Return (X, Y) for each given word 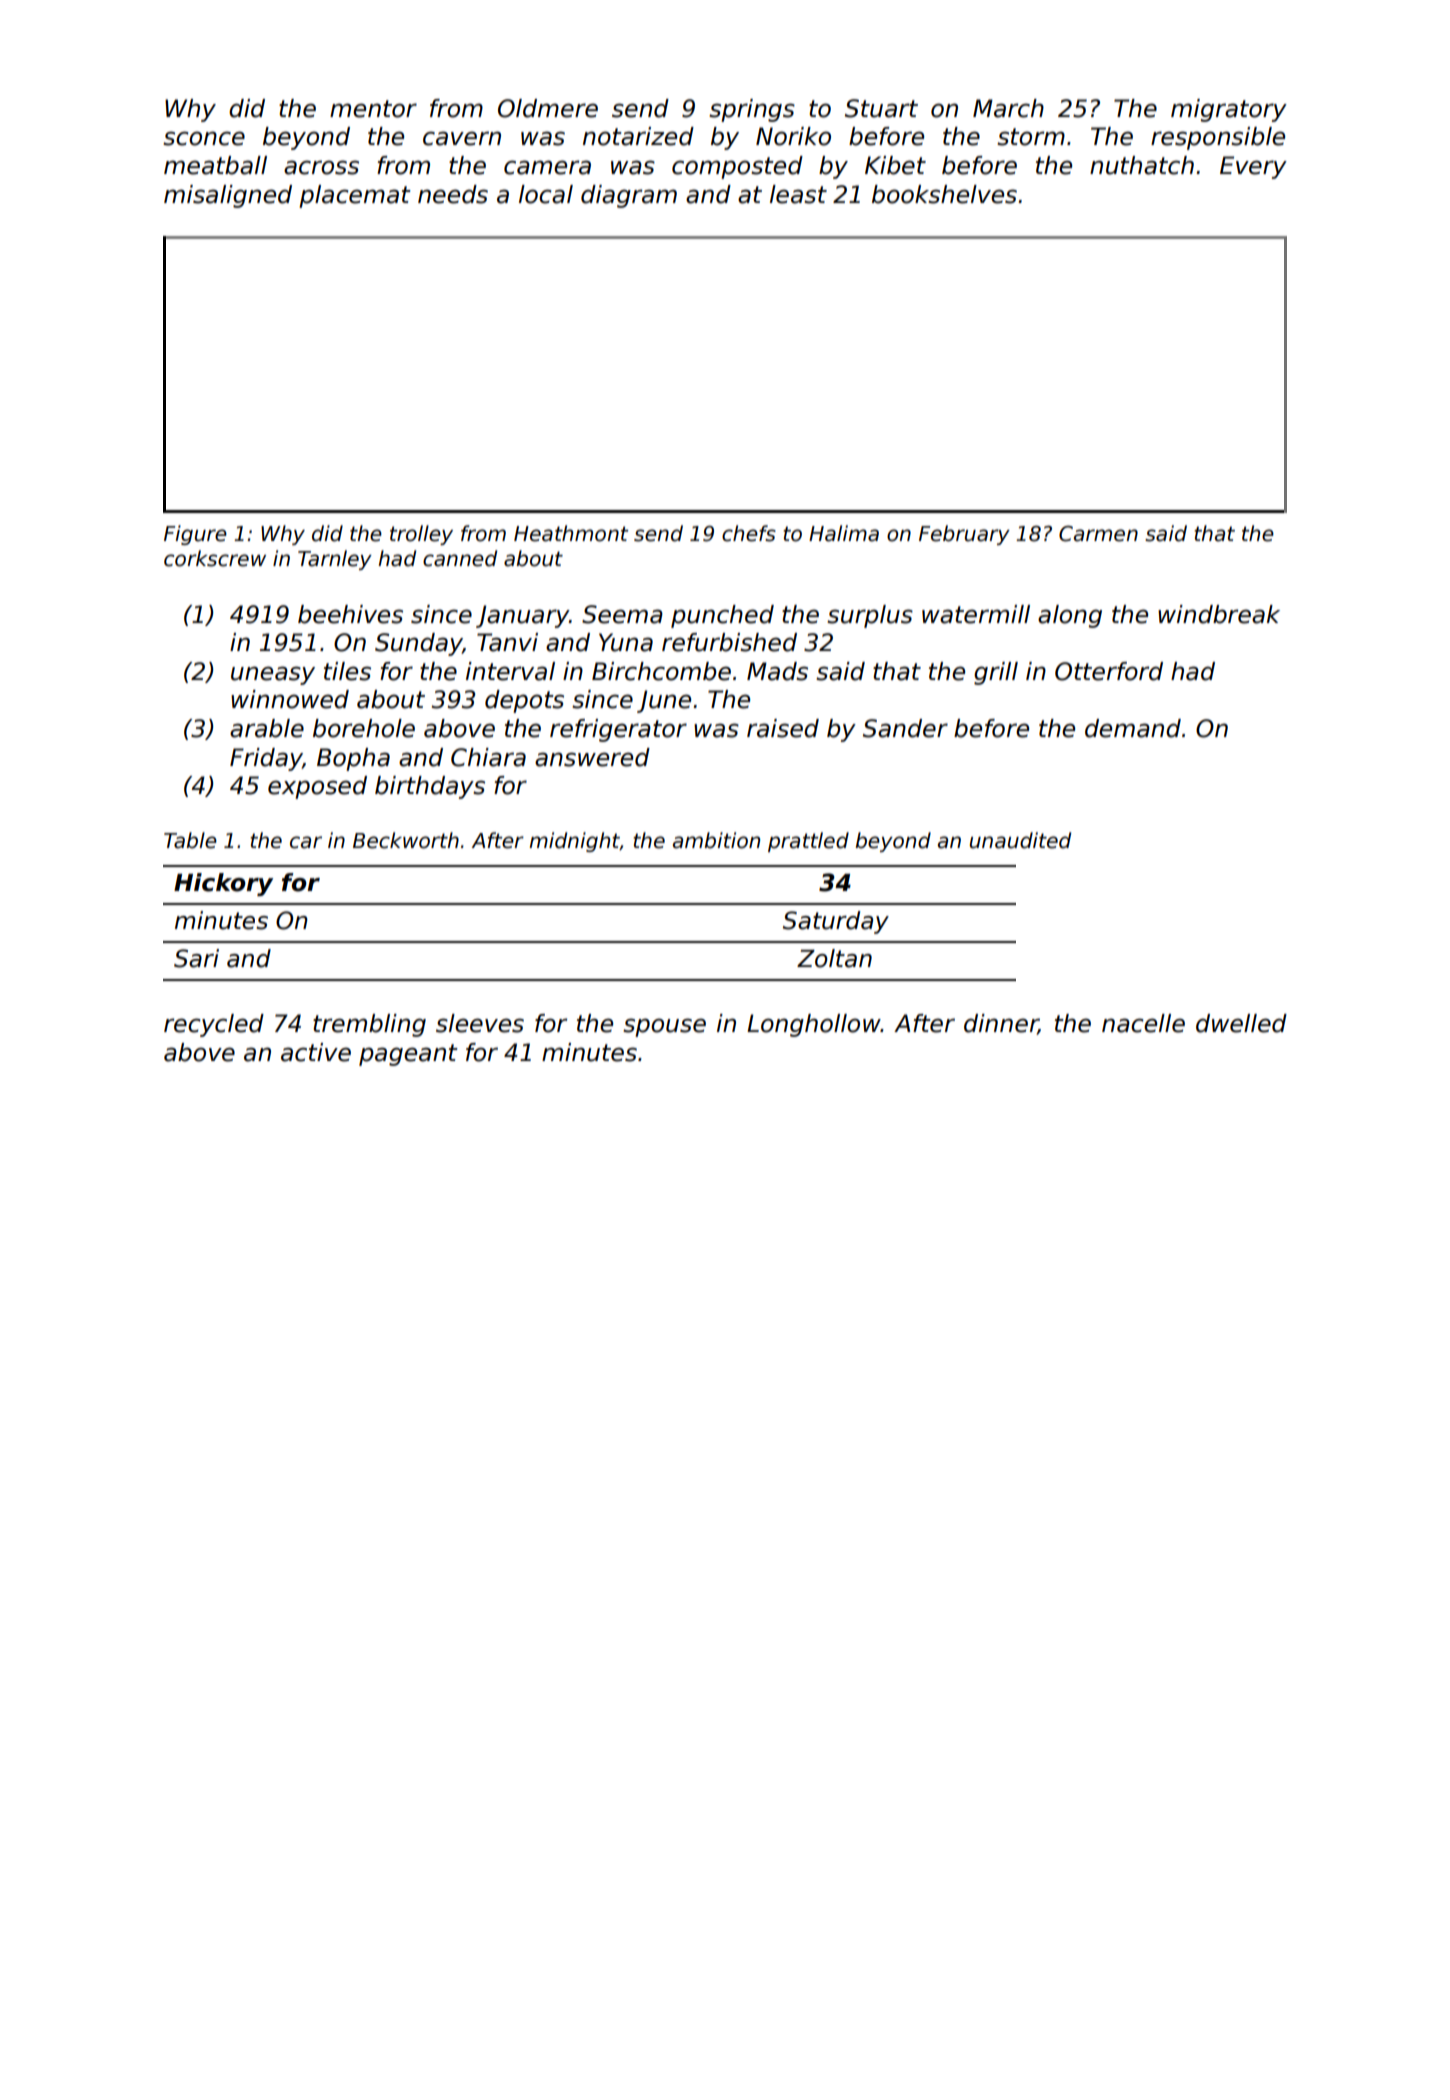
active (316, 1052)
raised (783, 728)
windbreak (1219, 614)
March (1008, 108)
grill (996, 673)
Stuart (881, 108)
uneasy (273, 675)
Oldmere (548, 108)
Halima (844, 533)
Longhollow (814, 1025)
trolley (421, 535)
